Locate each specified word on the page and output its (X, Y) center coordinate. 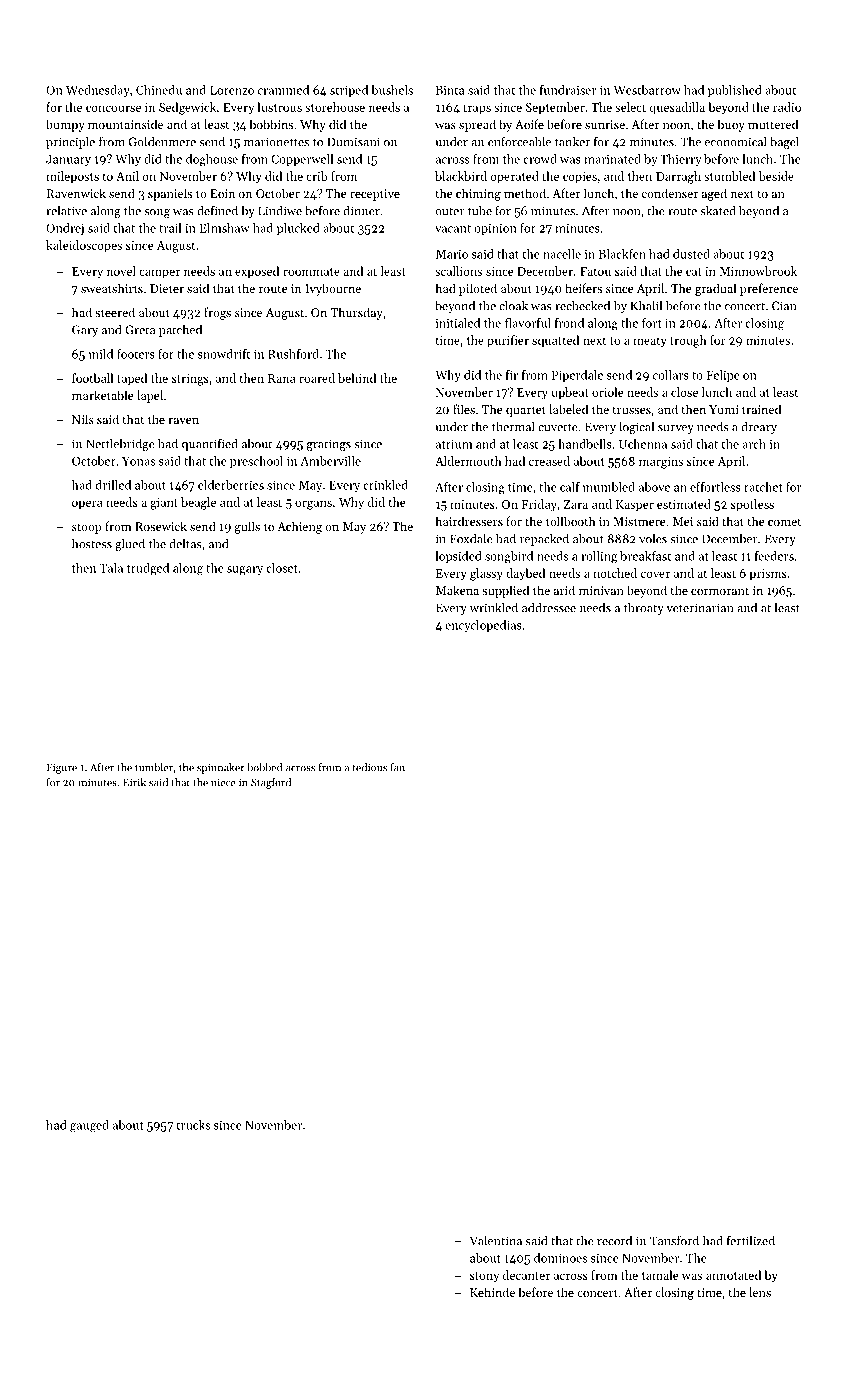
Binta (450, 90)
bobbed (264, 767)
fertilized (751, 1240)
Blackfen (622, 254)
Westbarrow (647, 90)
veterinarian (699, 608)
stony (484, 1277)
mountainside (125, 124)
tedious (370, 767)
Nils (83, 419)
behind (357, 378)
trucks (193, 1125)
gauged (89, 1126)
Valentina (495, 1240)
